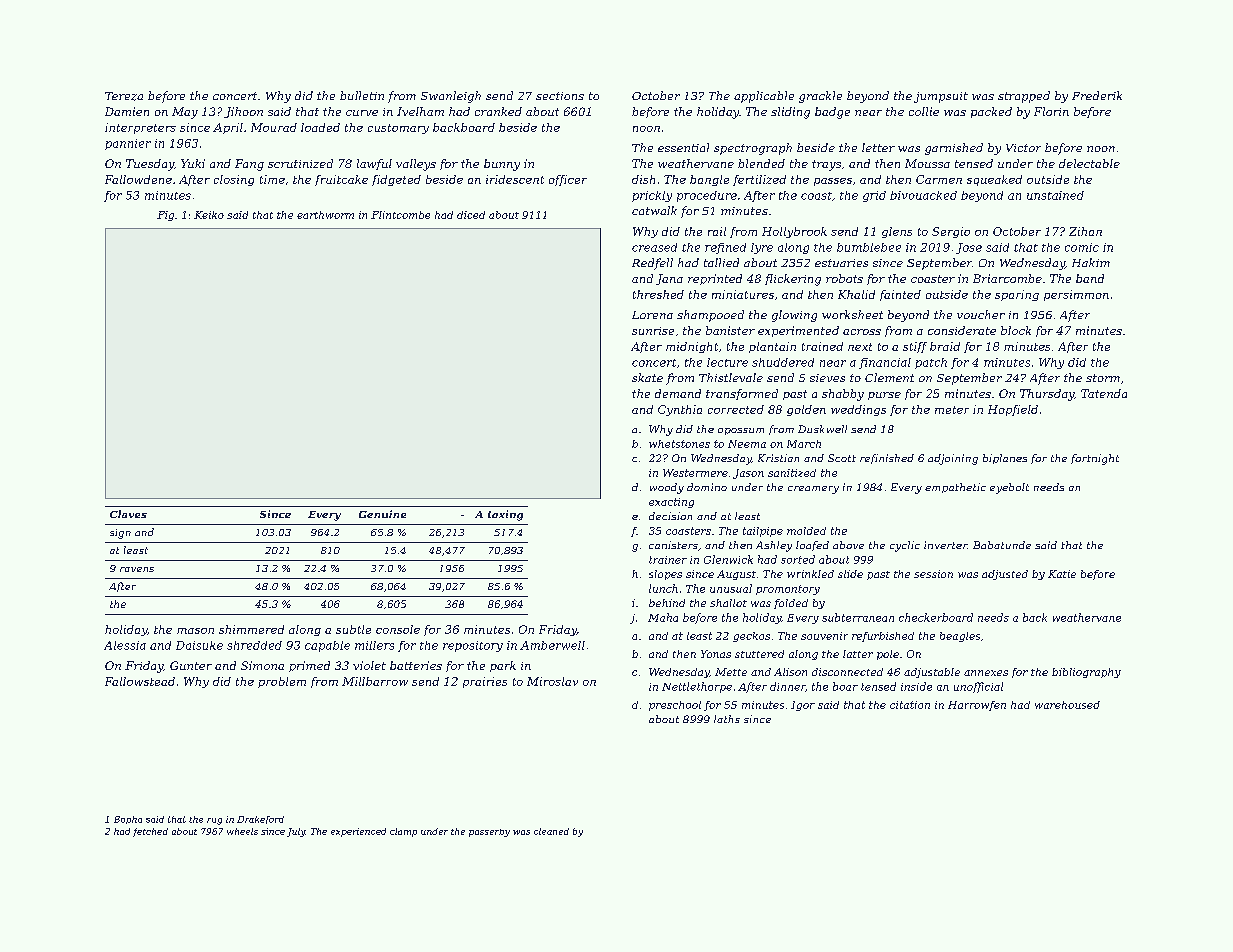  I want to click on April, so click(228, 128).
